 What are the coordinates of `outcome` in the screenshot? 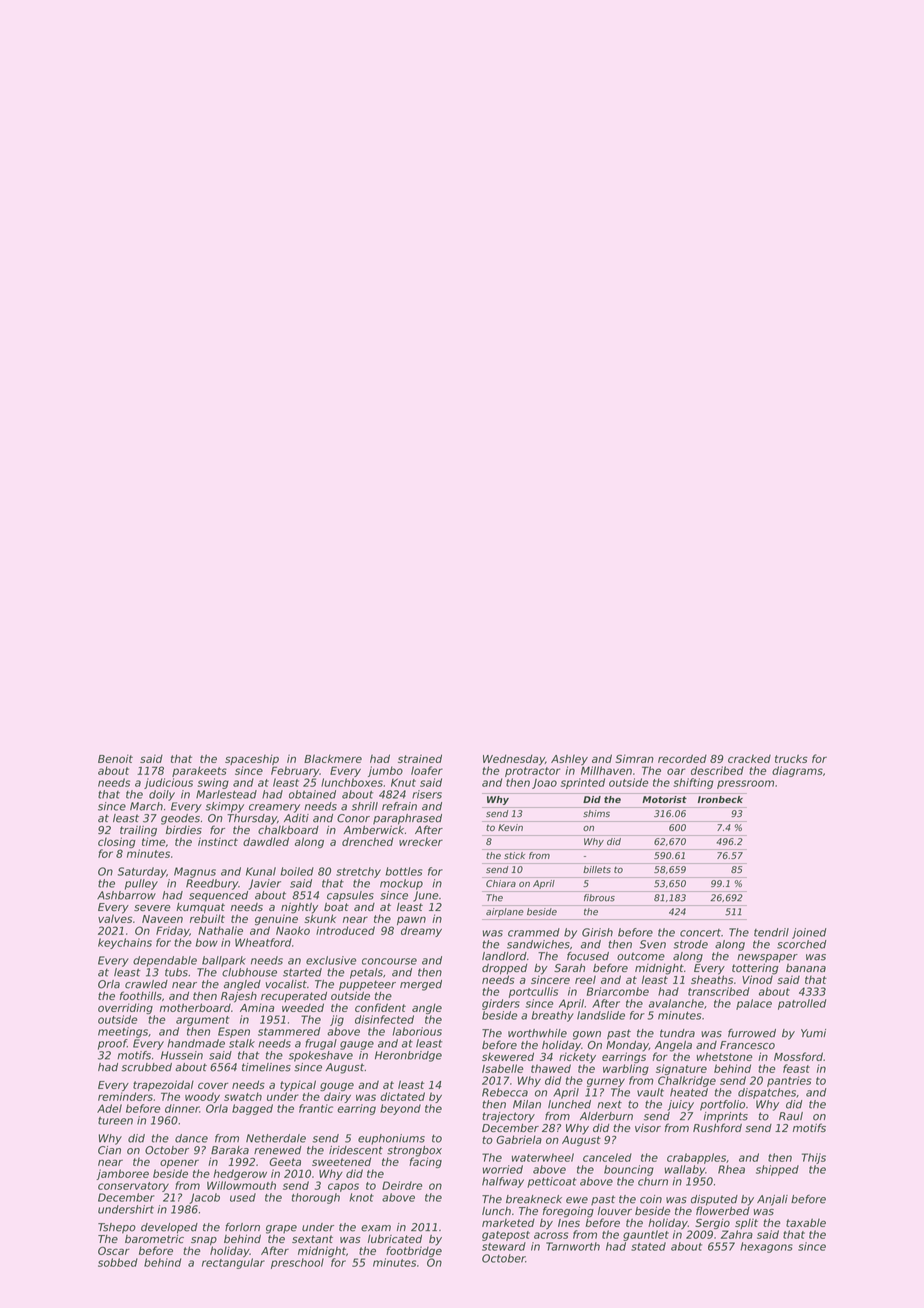 It's located at (641, 956).
